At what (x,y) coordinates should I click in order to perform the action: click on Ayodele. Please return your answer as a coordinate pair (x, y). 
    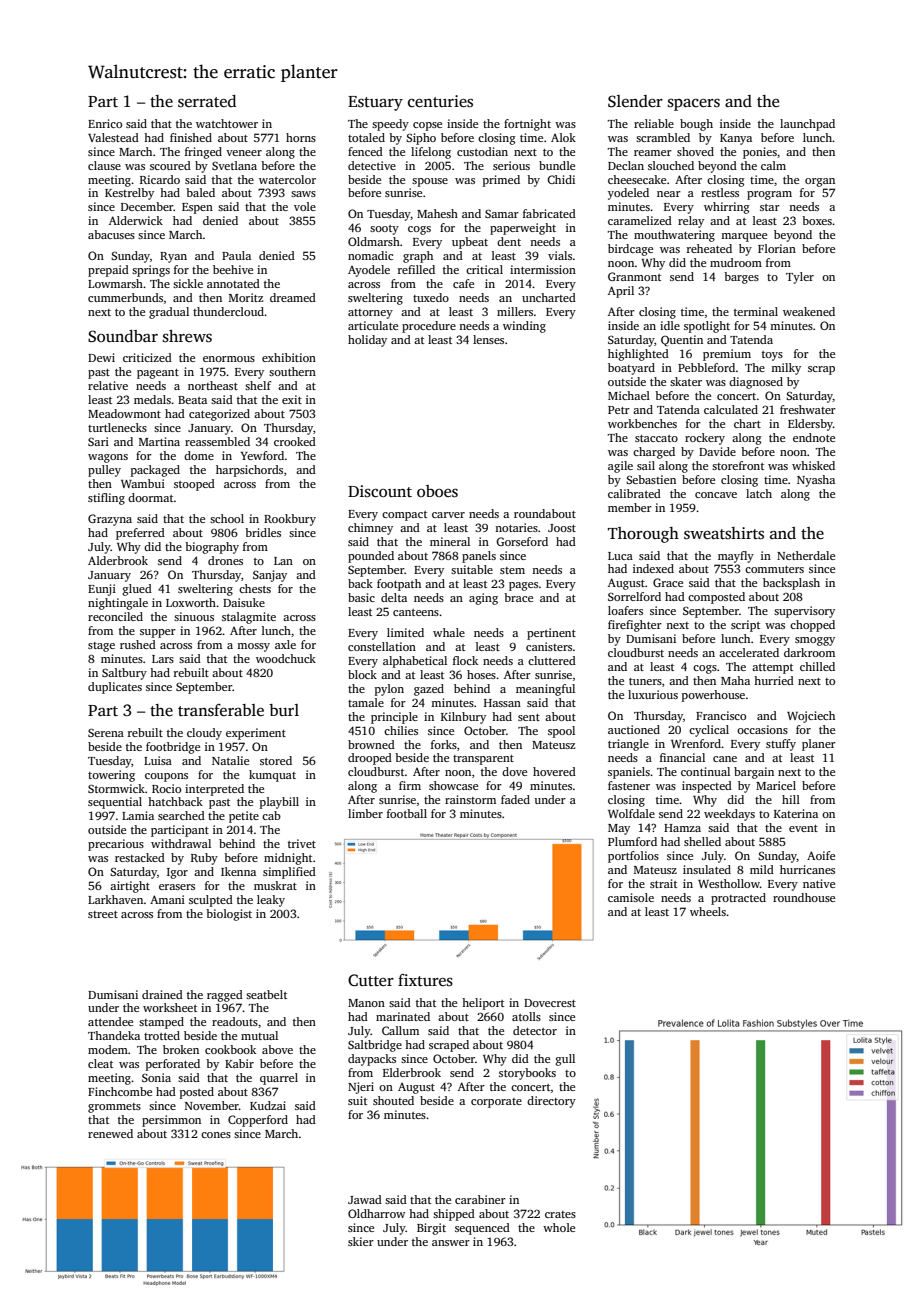
    Looking at the image, I should click on (369, 271).
